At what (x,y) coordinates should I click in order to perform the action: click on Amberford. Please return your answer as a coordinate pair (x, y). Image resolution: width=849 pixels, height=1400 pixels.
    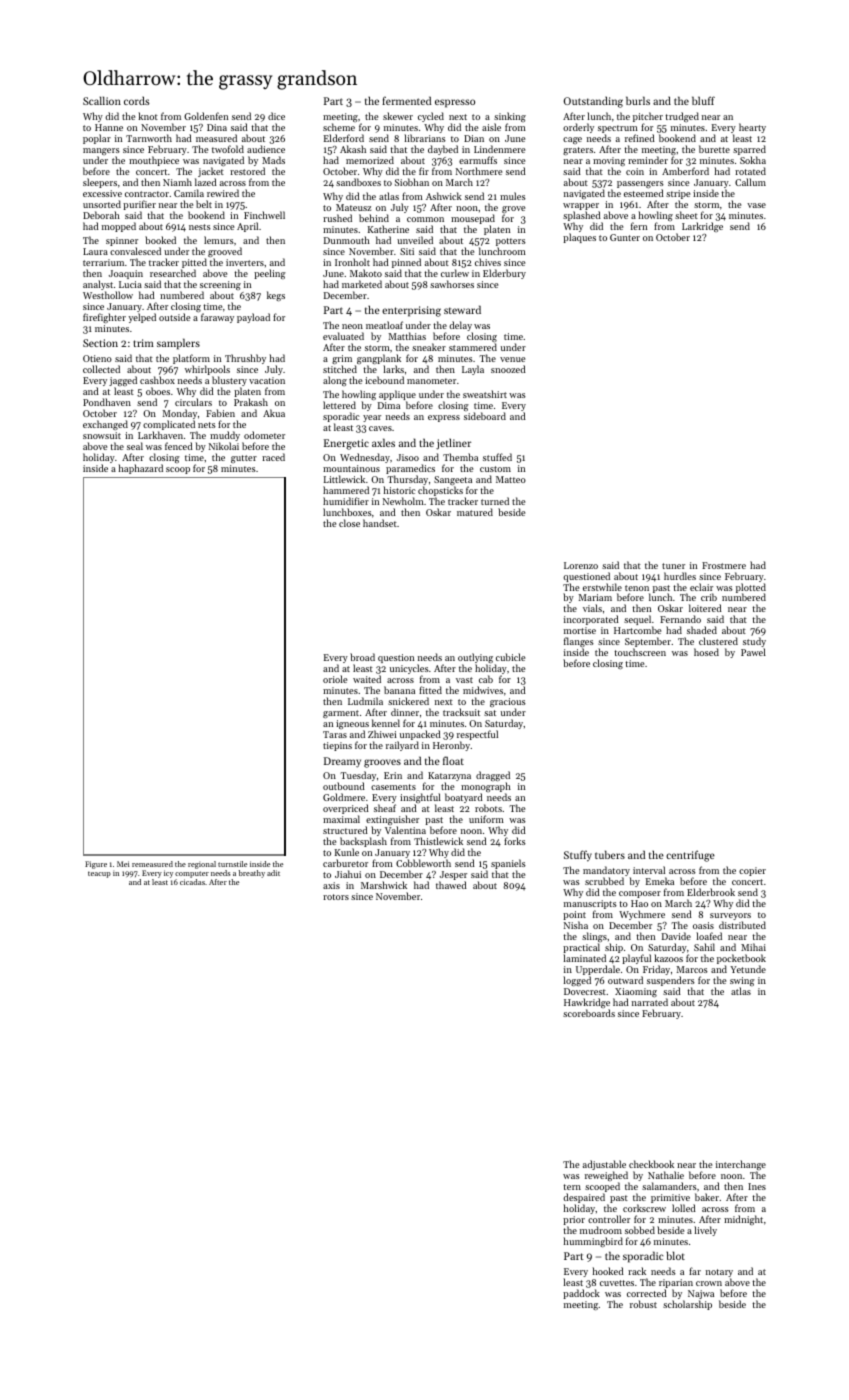
    Looking at the image, I should click on (685, 171).
